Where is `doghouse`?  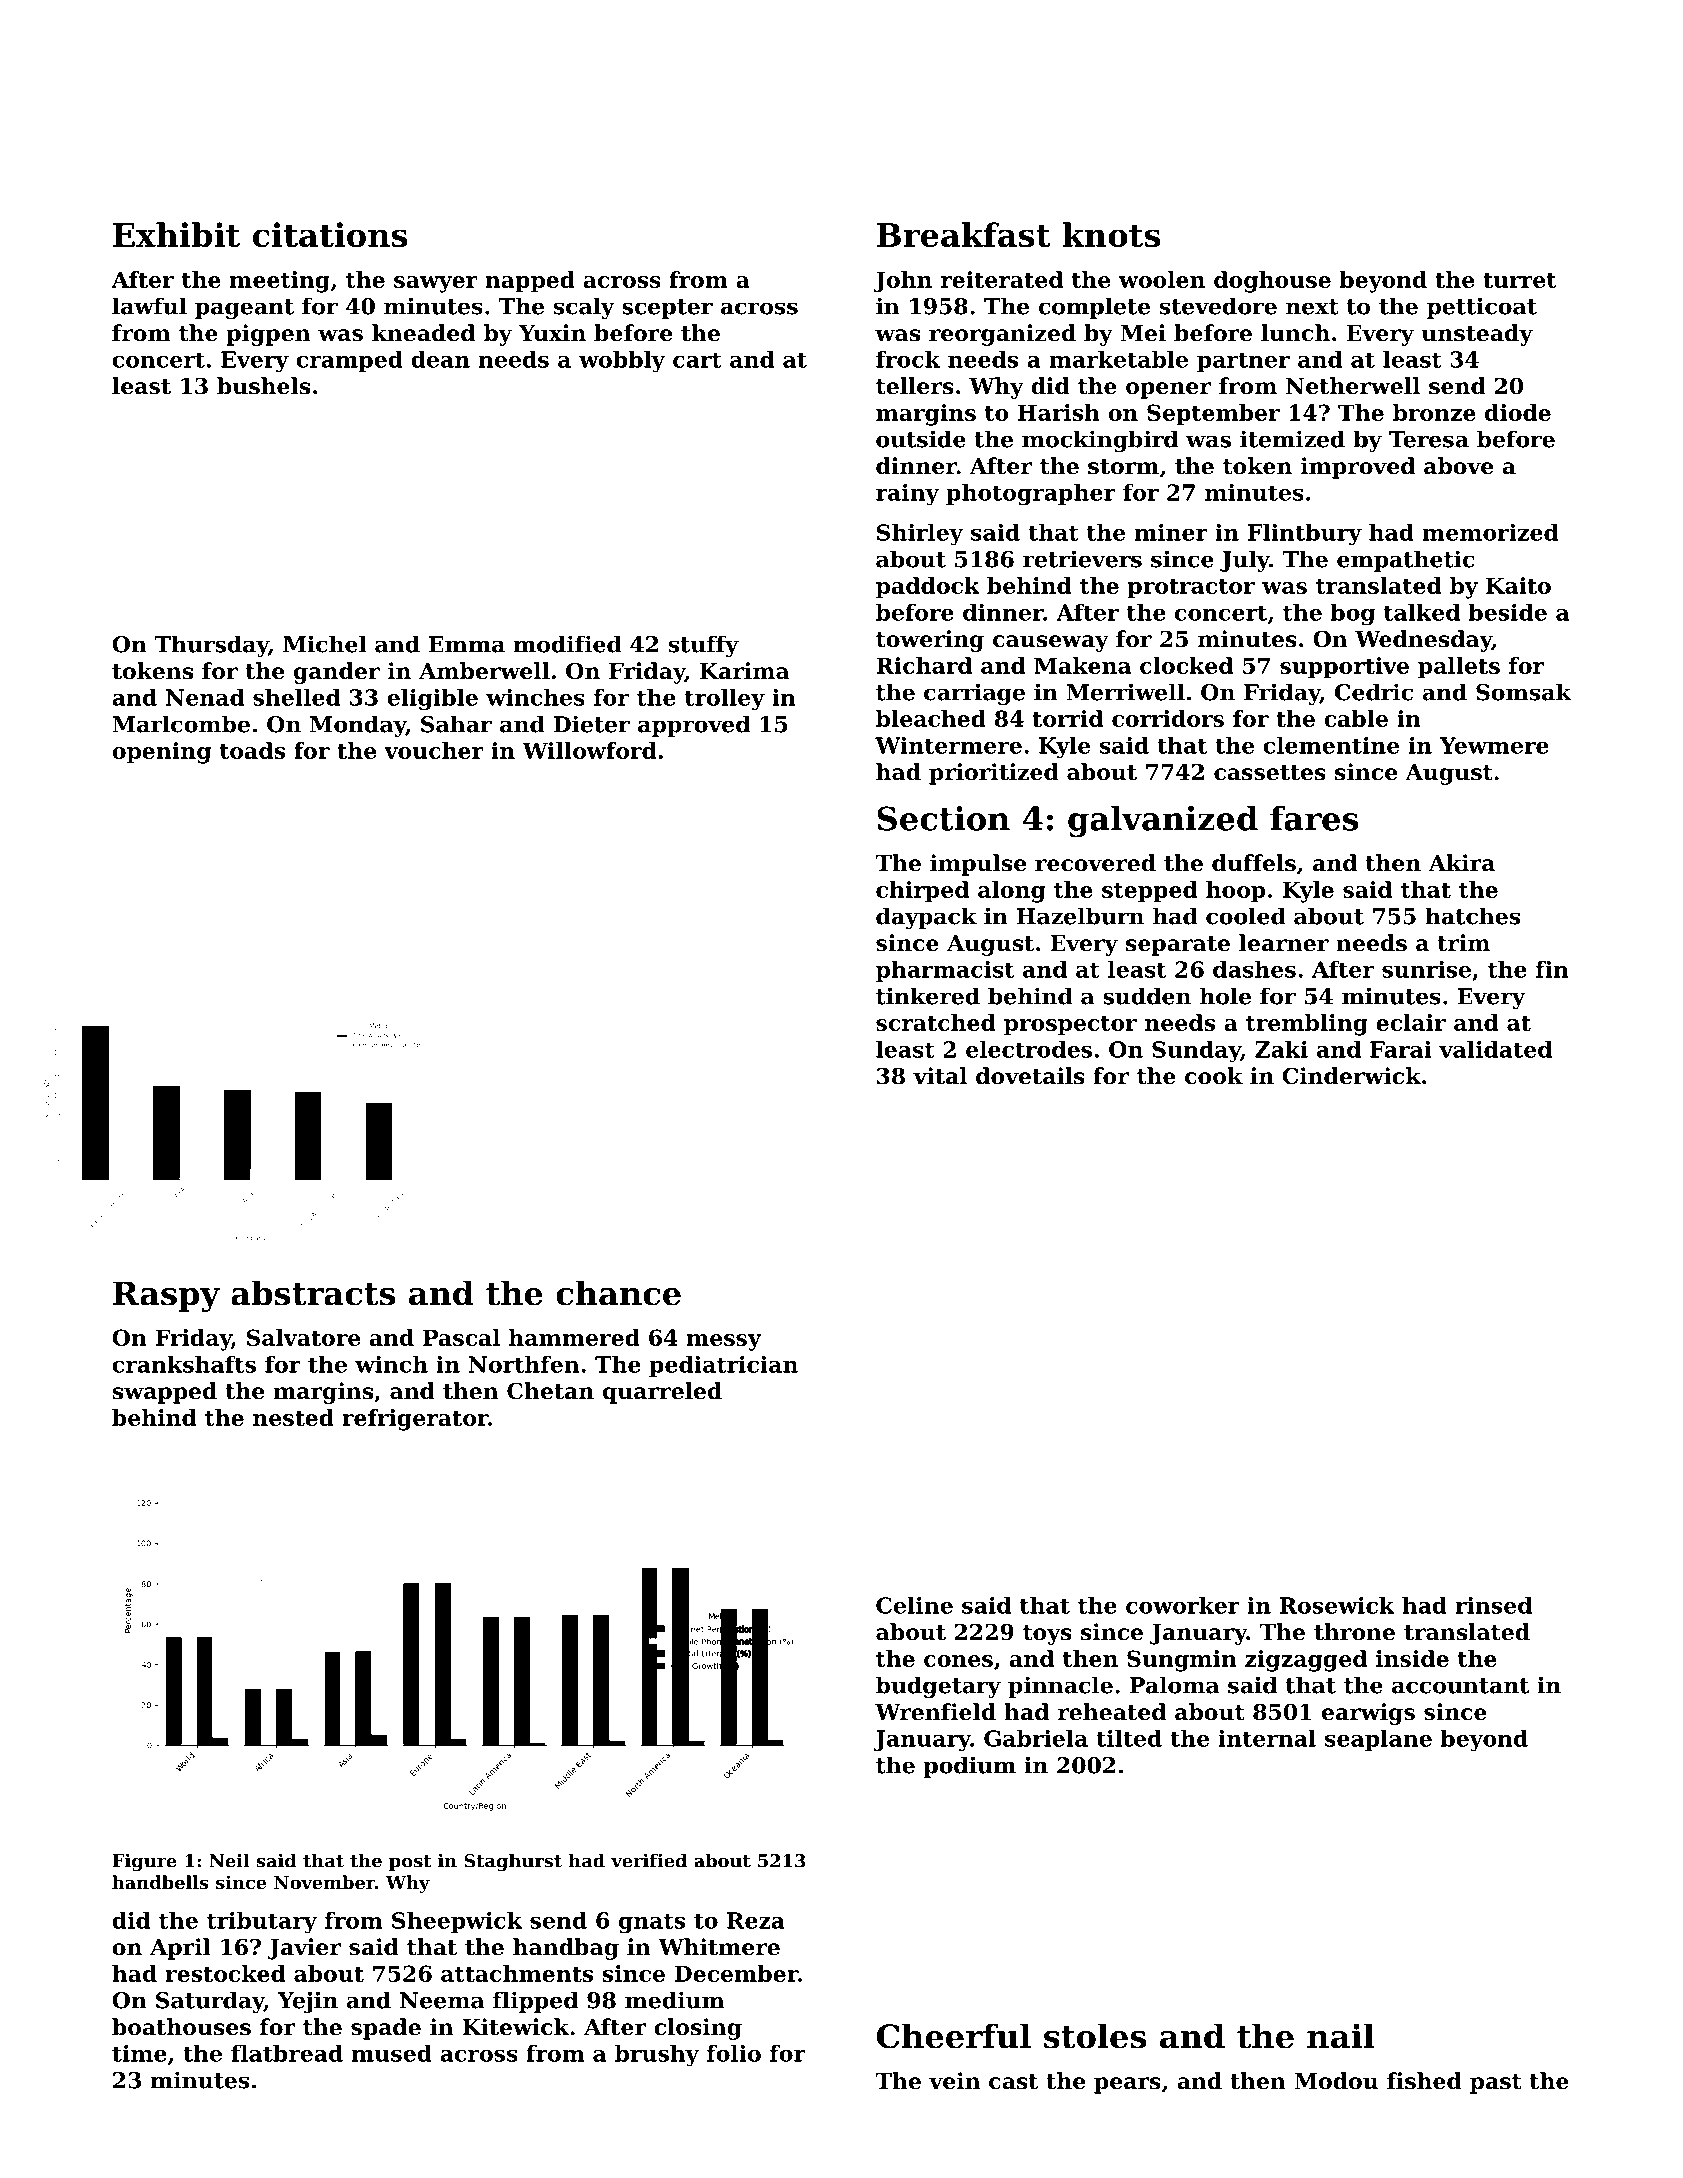 doghouse is located at coordinates (1272, 282).
